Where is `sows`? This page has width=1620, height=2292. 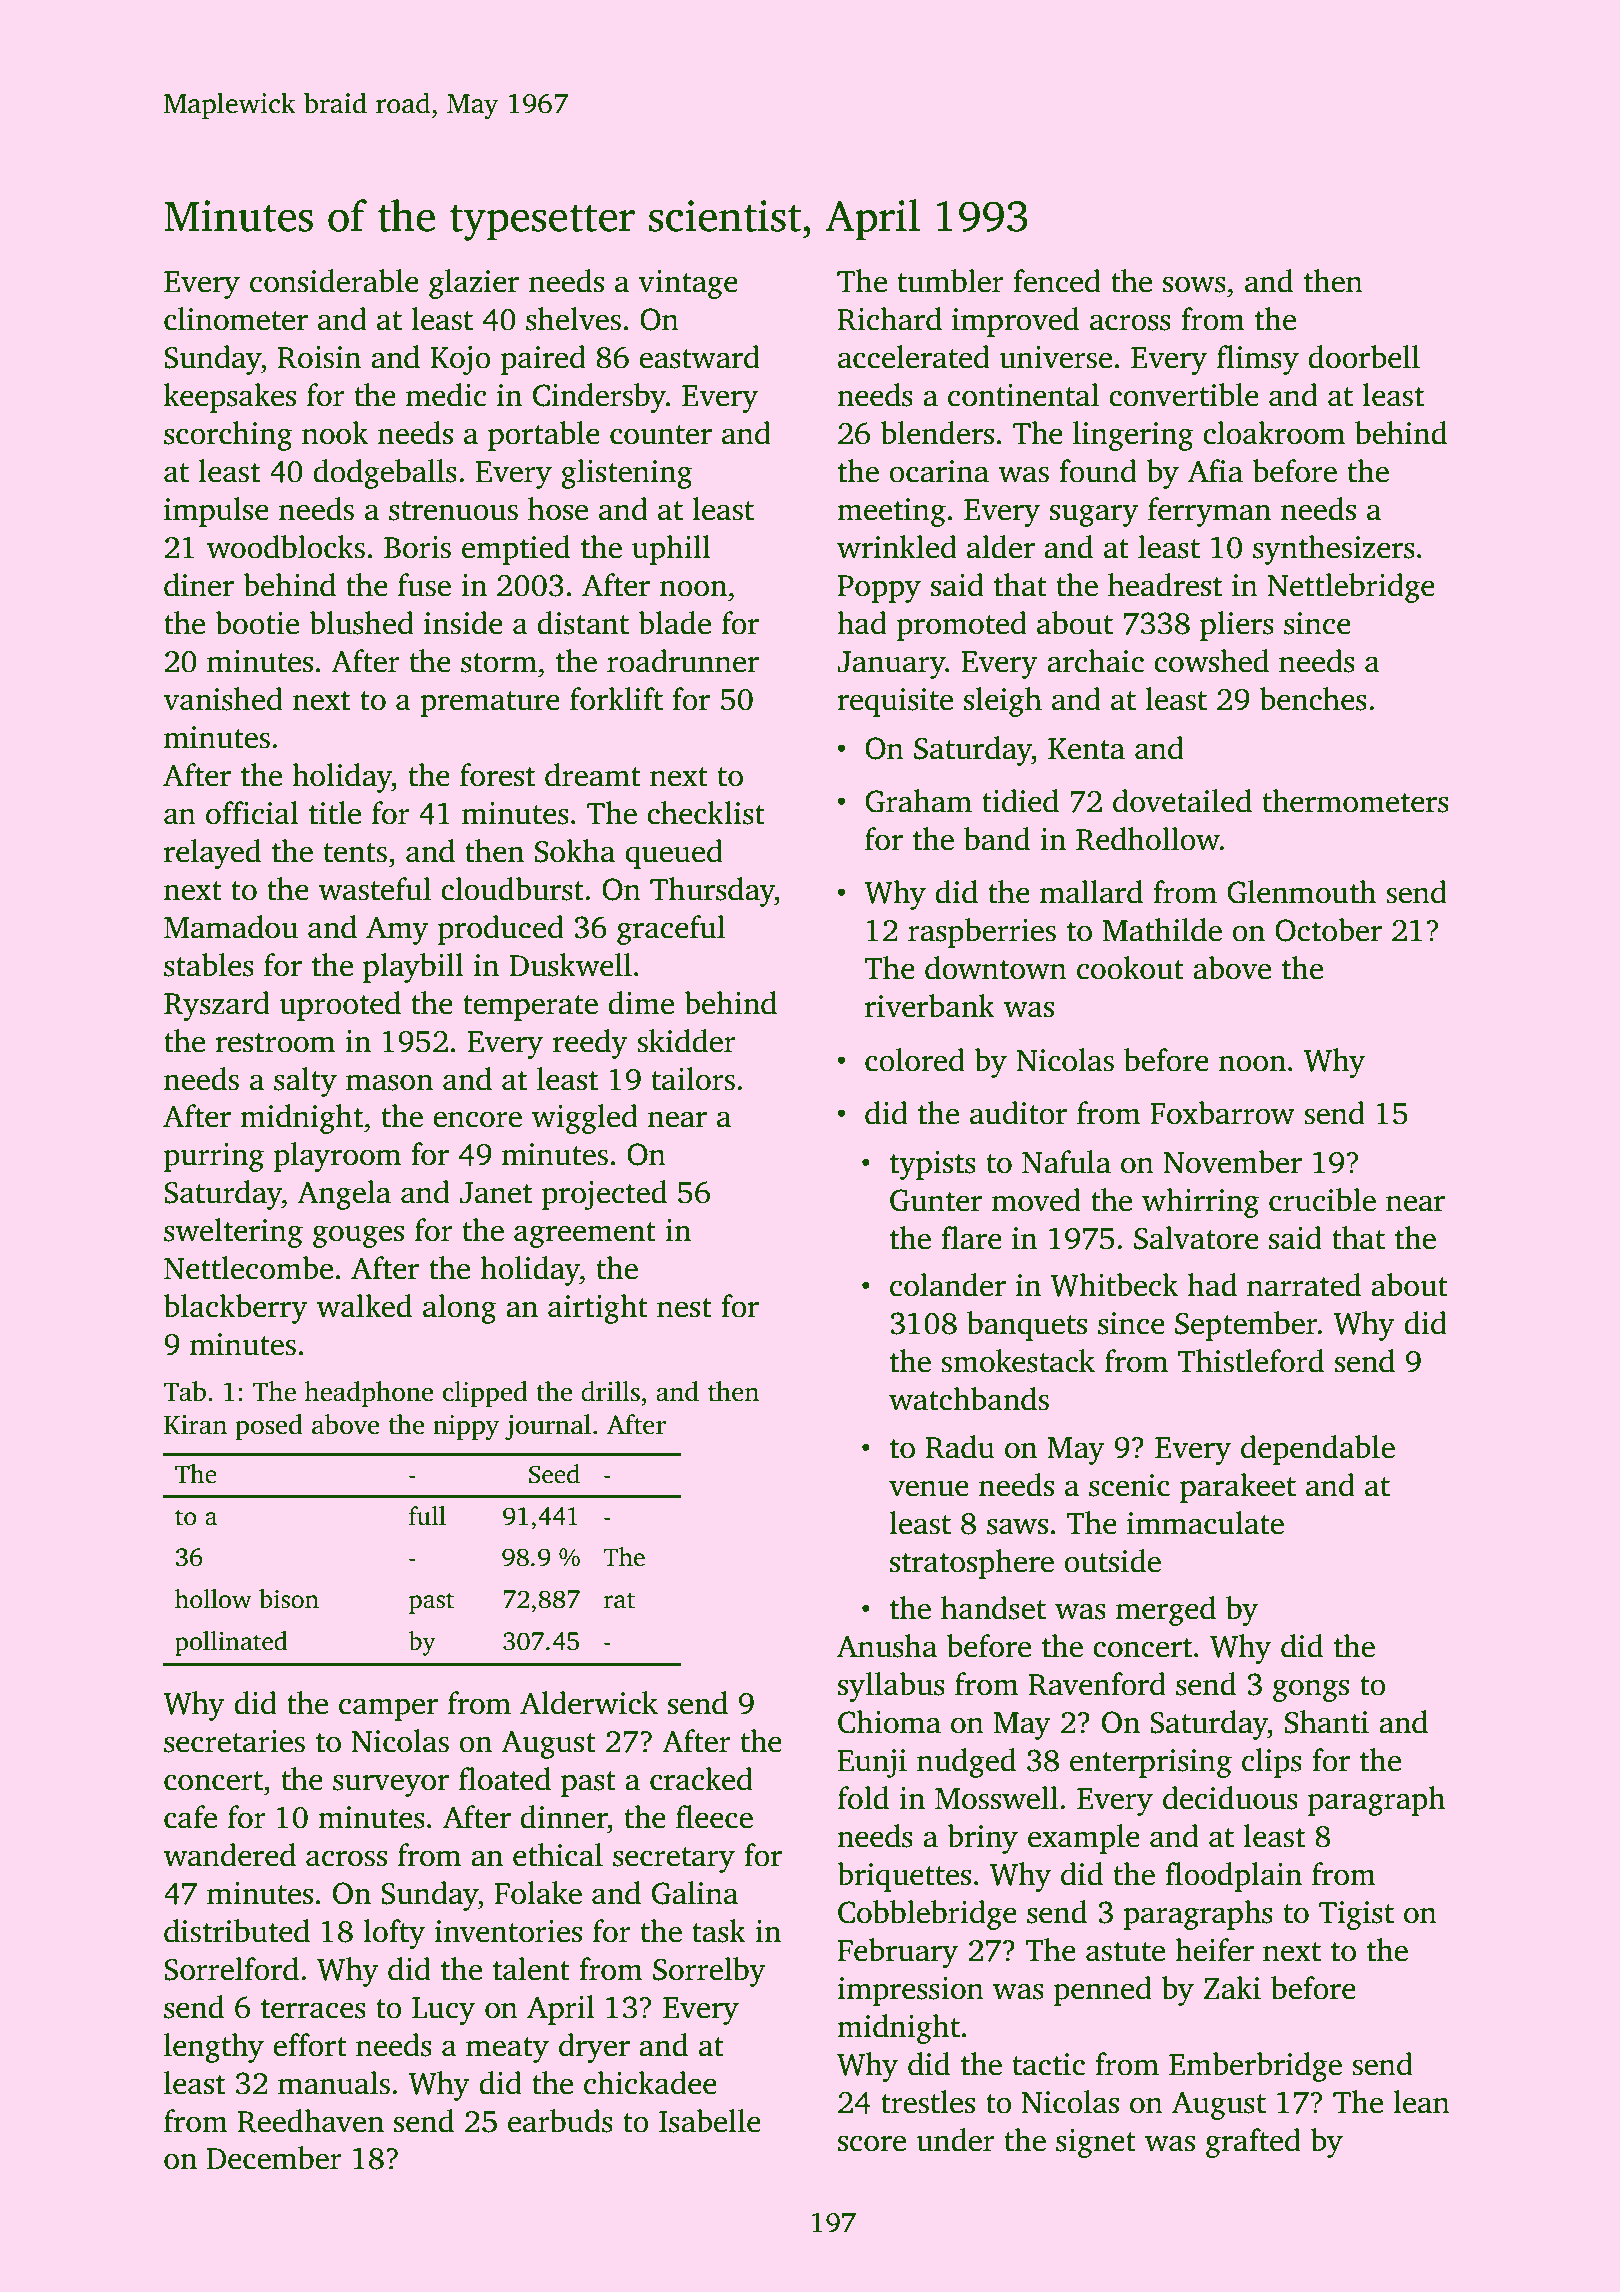
sows is located at coordinates (1194, 284).
